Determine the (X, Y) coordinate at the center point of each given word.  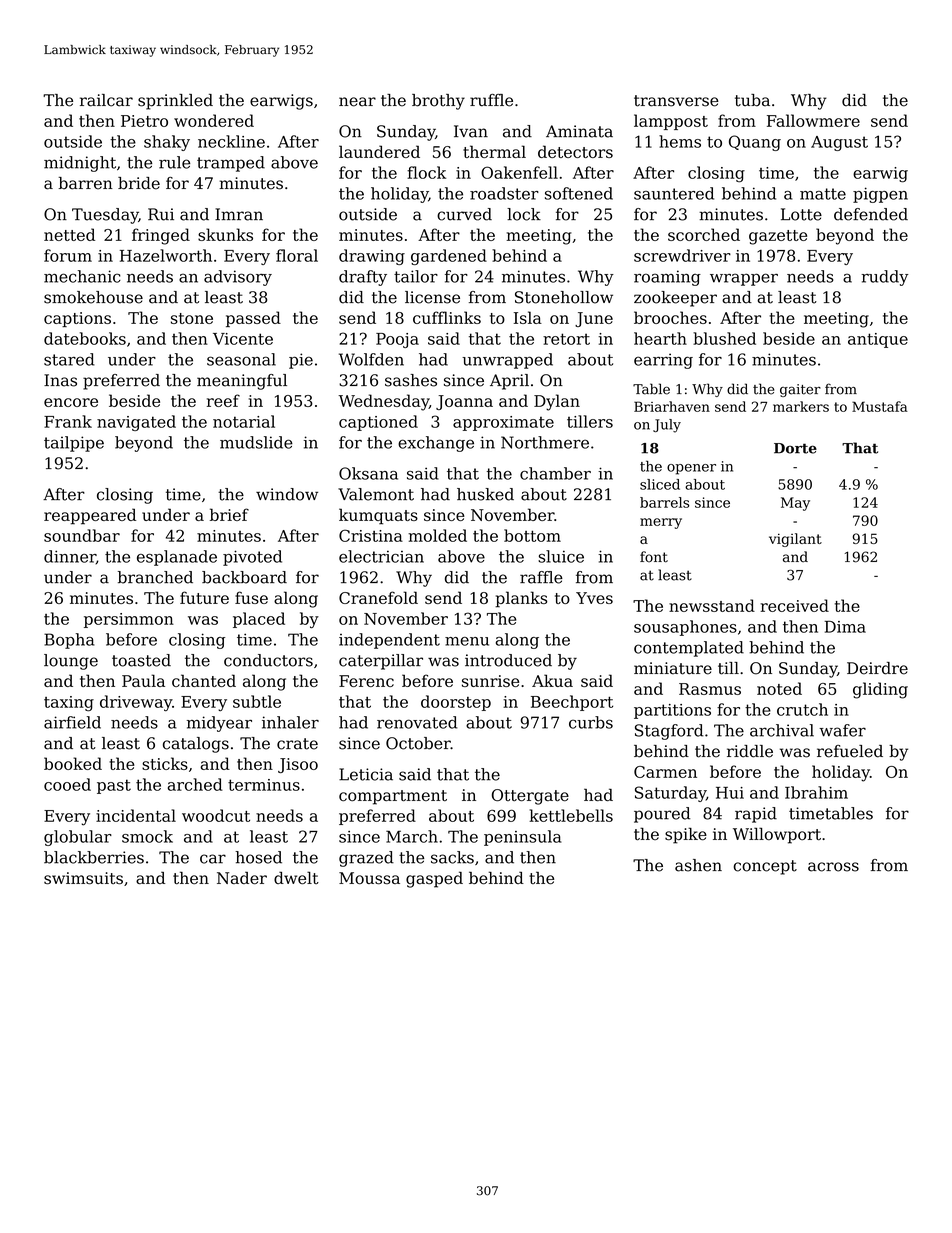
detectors (575, 151)
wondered (214, 120)
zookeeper (675, 299)
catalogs (196, 745)
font (654, 557)
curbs (591, 722)
